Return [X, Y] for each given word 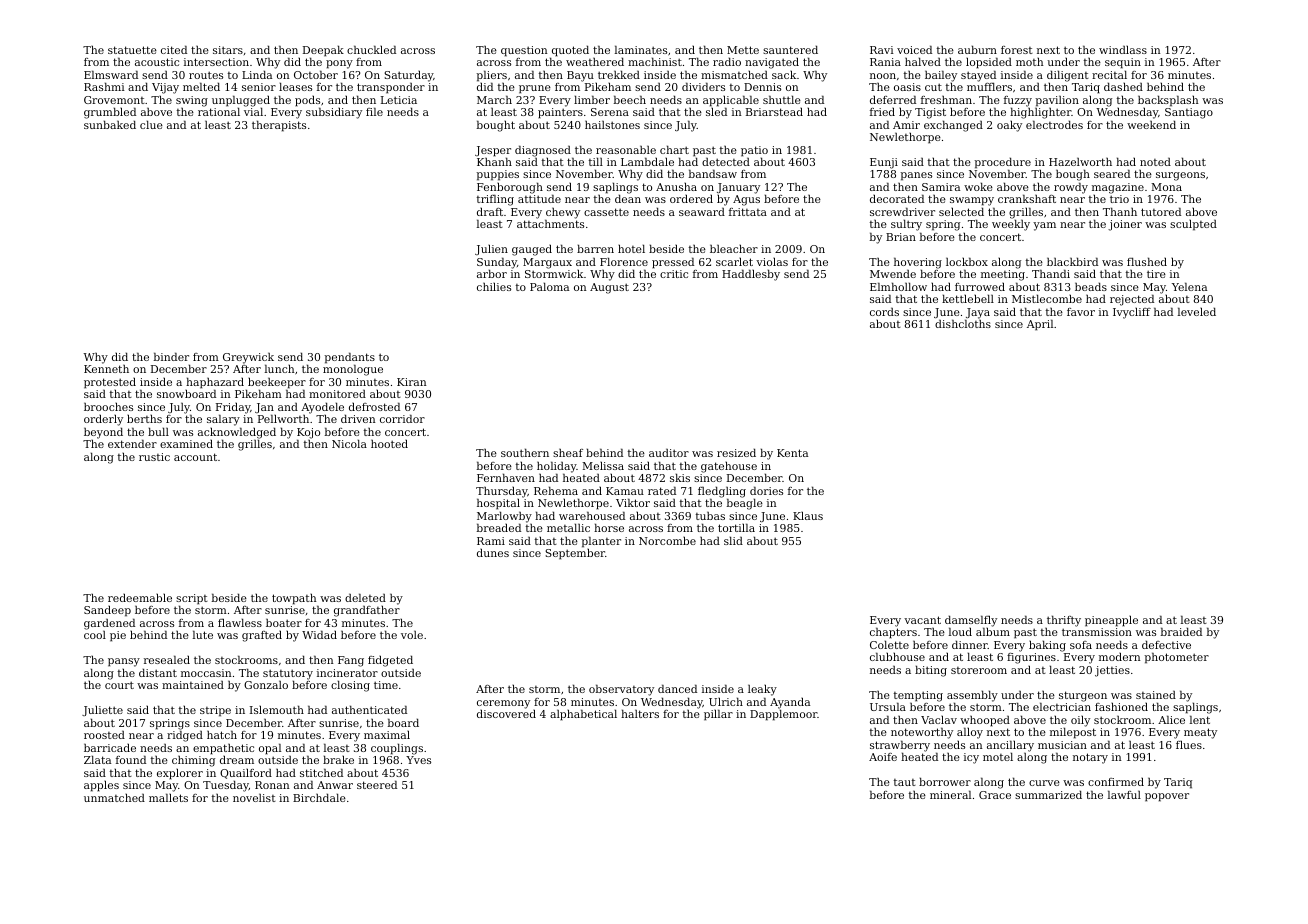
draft [490, 212]
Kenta [792, 453]
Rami [491, 541]
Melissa [603, 466]
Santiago [1189, 113]
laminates [641, 49]
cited [174, 49]
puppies [498, 175]
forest [1017, 50]
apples [101, 786]
